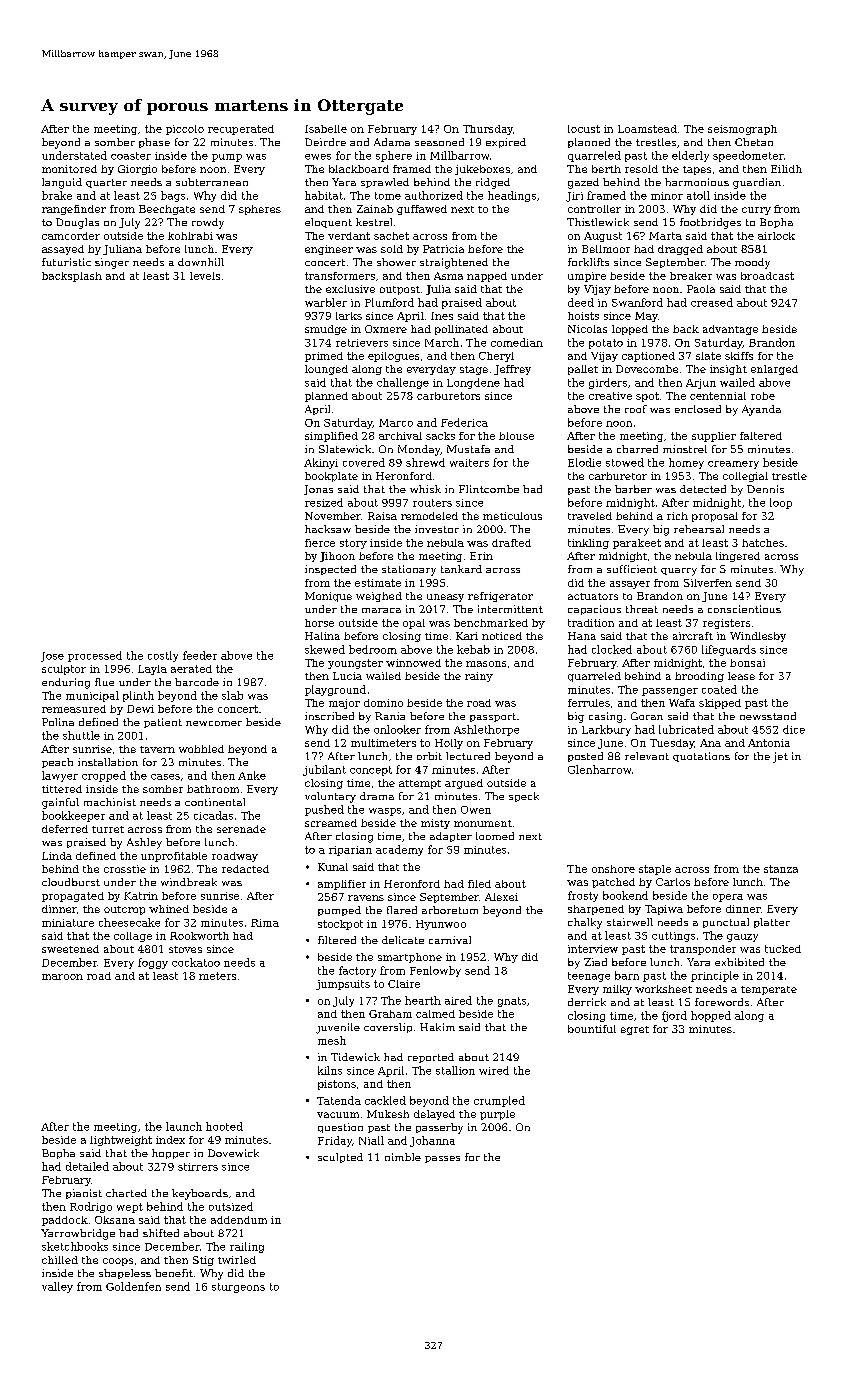 Image resolution: width=849 pixels, height=1400 pixels. Describe the element at coordinates (487, 277) in the document. I see `napped` at that location.
